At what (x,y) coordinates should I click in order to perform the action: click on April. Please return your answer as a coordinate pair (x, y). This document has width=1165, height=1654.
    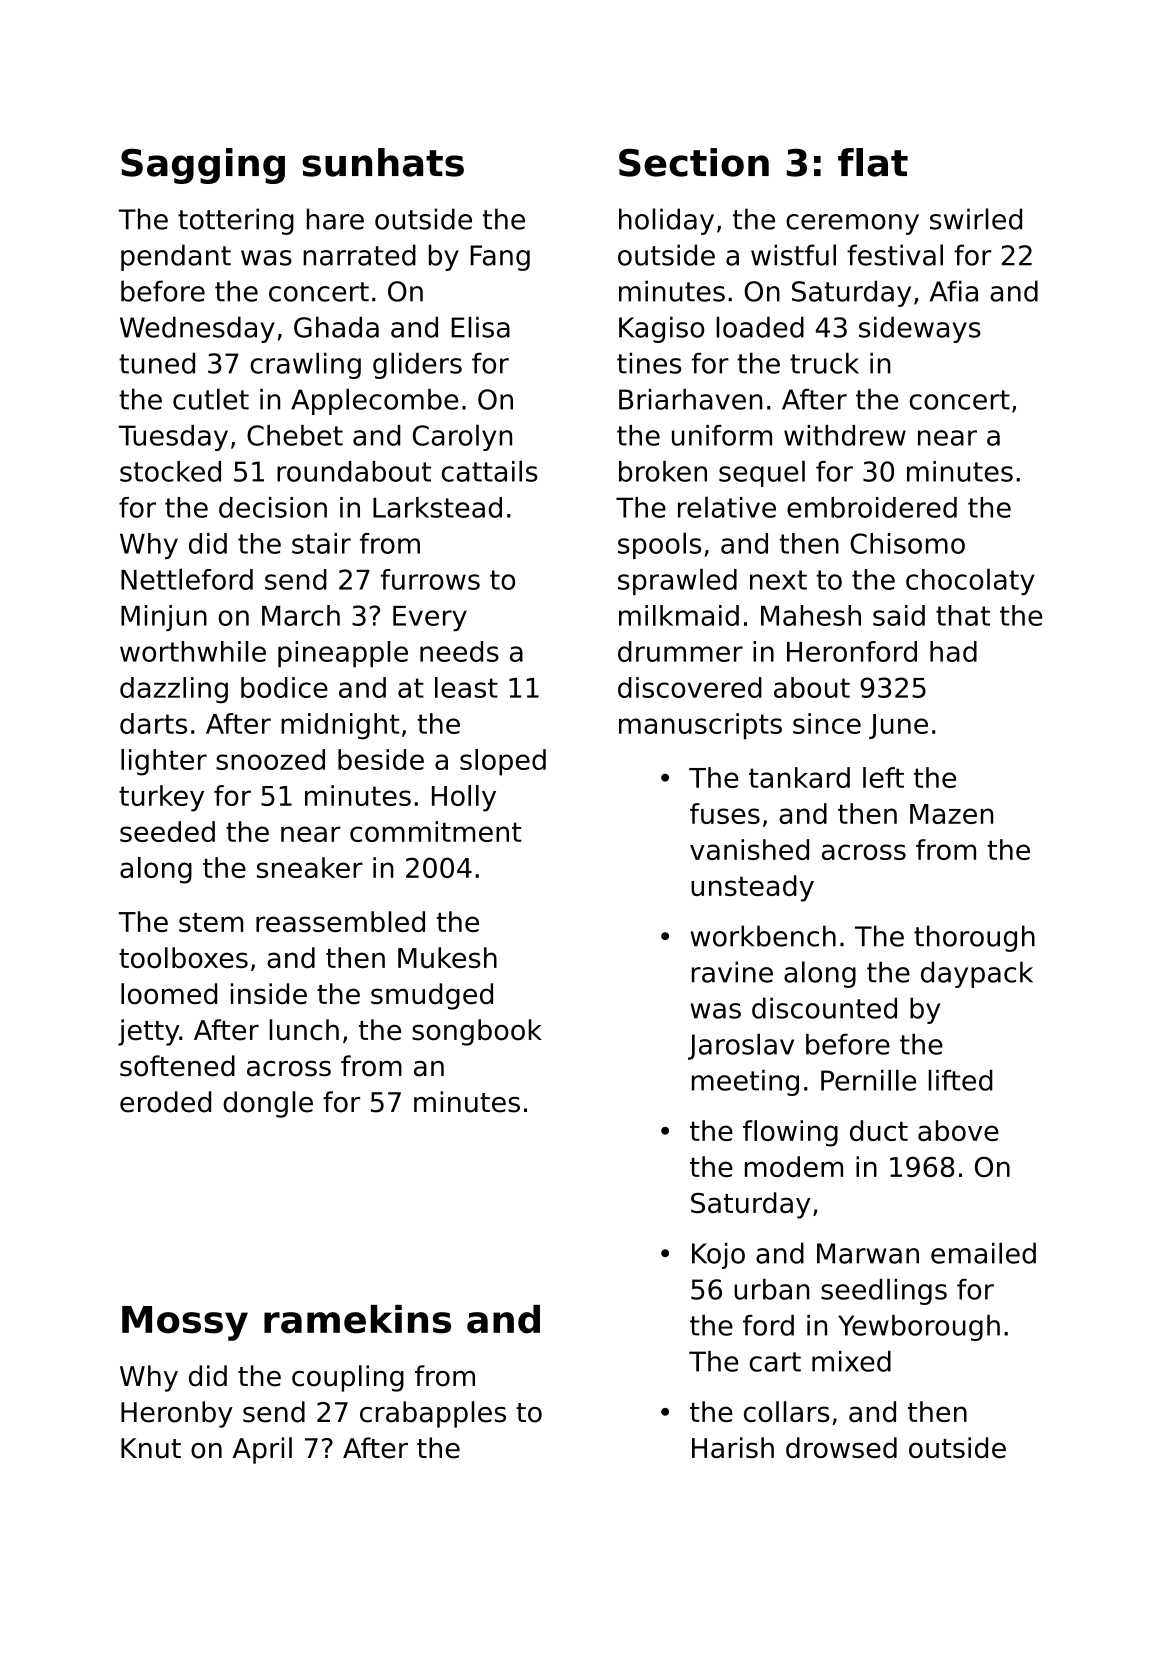
    Looking at the image, I should click on (262, 1450).
